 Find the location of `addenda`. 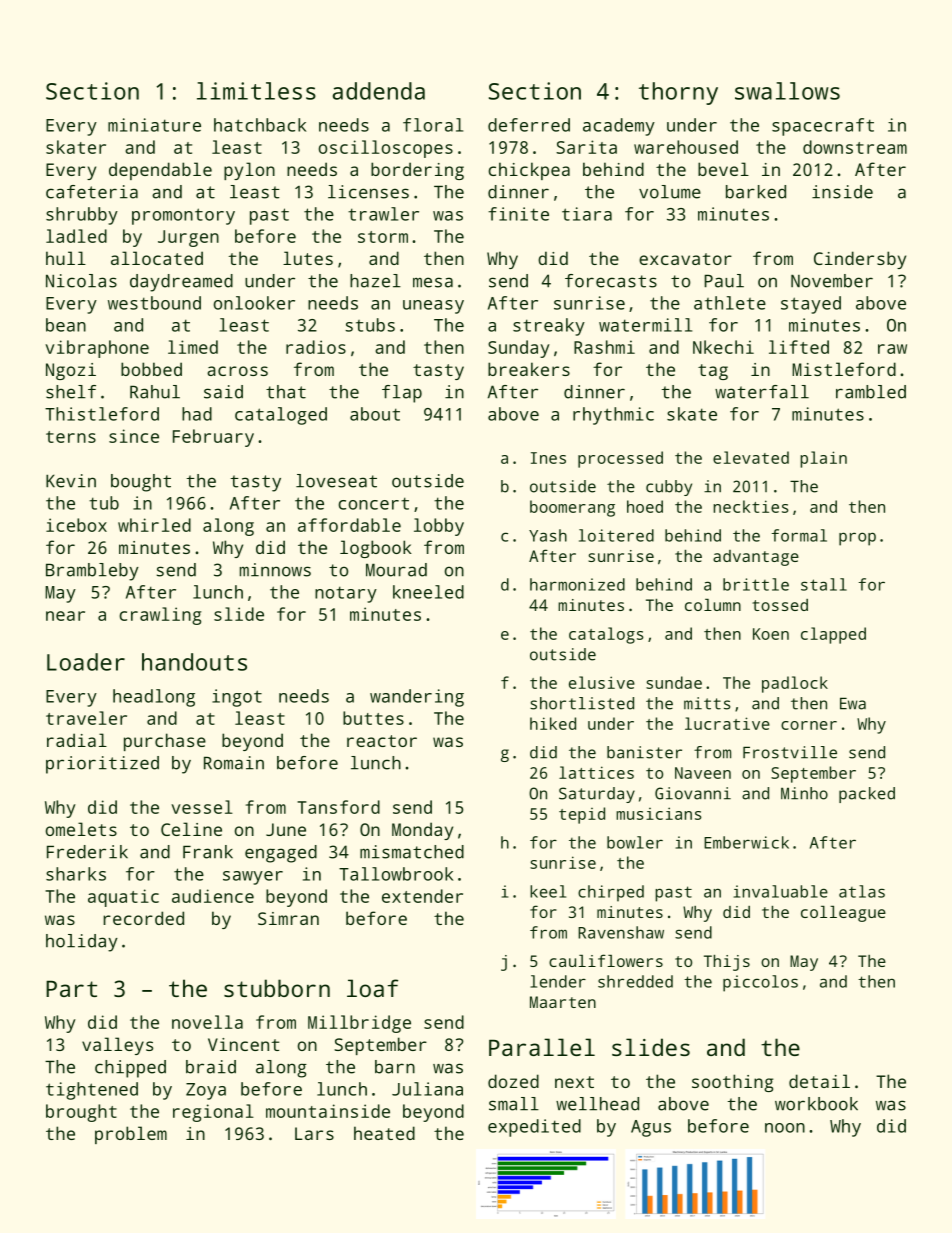

addenda is located at coordinates (379, 91).
